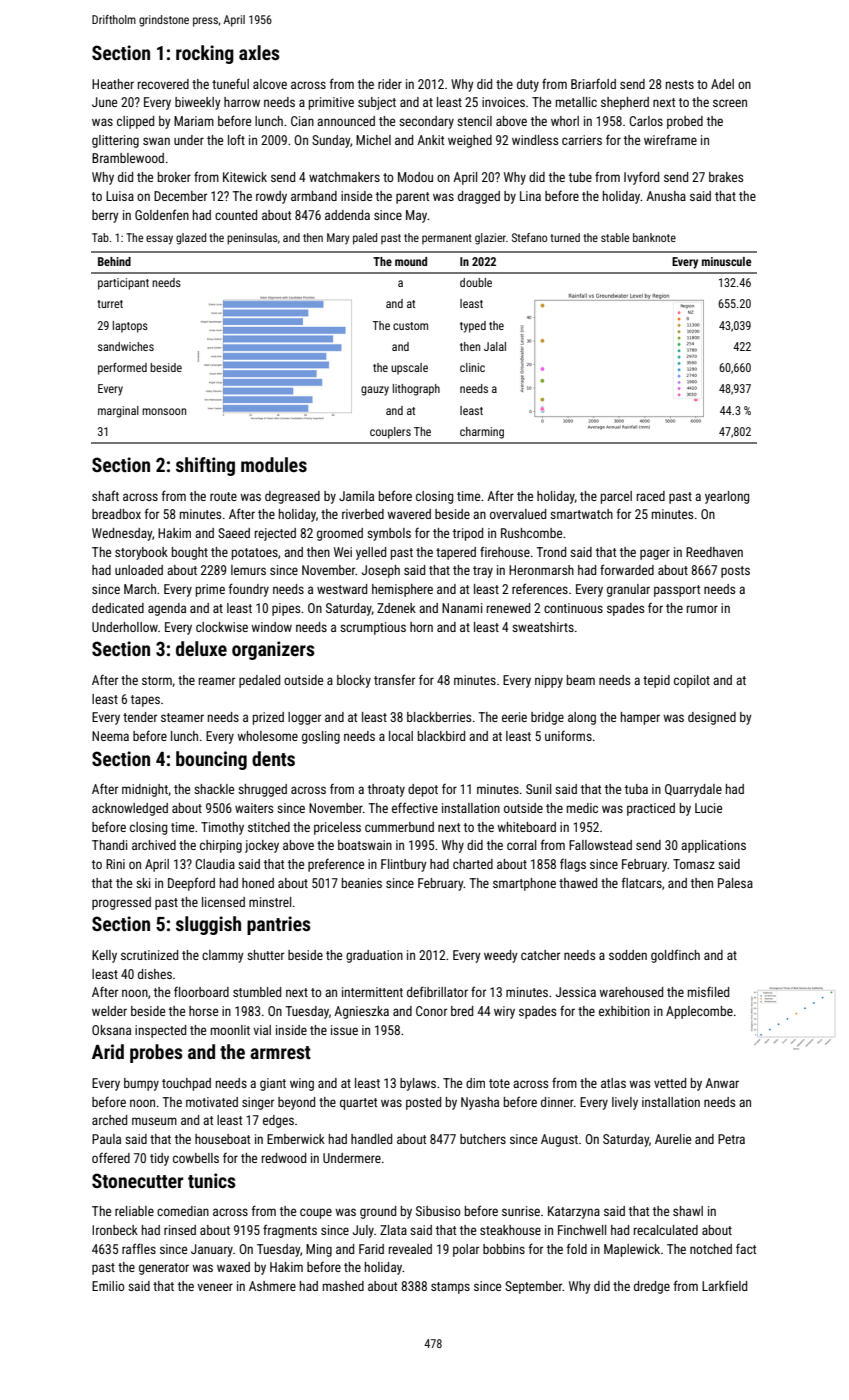  I want to click on stumbled, so click(257, 992).
